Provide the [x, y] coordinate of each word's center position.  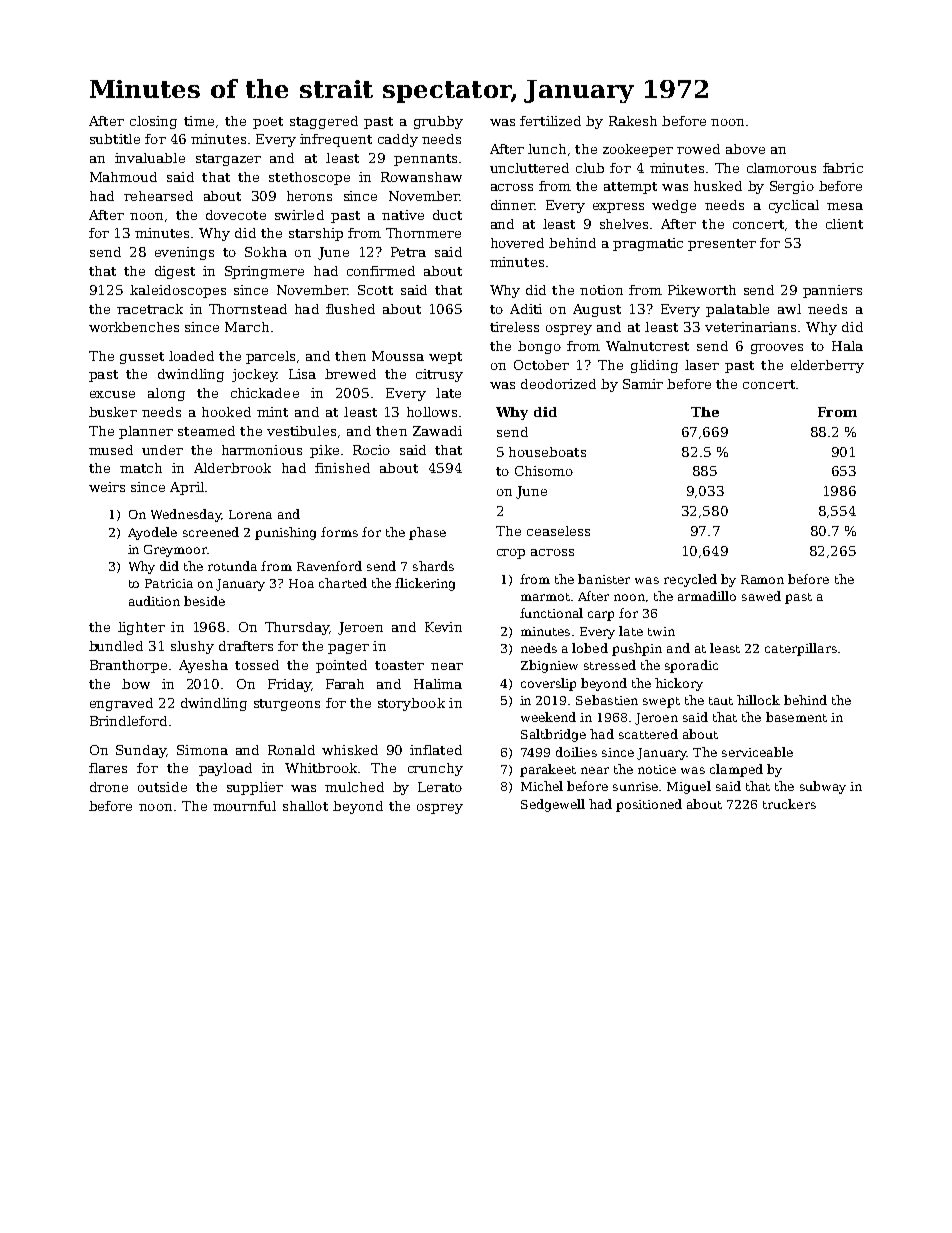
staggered [324, 122]
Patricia [169, 583]
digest [175, 272]
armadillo [707, 596]
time [199, 121]
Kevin [443, 627]
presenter [722, 245]
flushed [350, 309]
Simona [202, 750]
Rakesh [633, 121]
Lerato [440, 787]
